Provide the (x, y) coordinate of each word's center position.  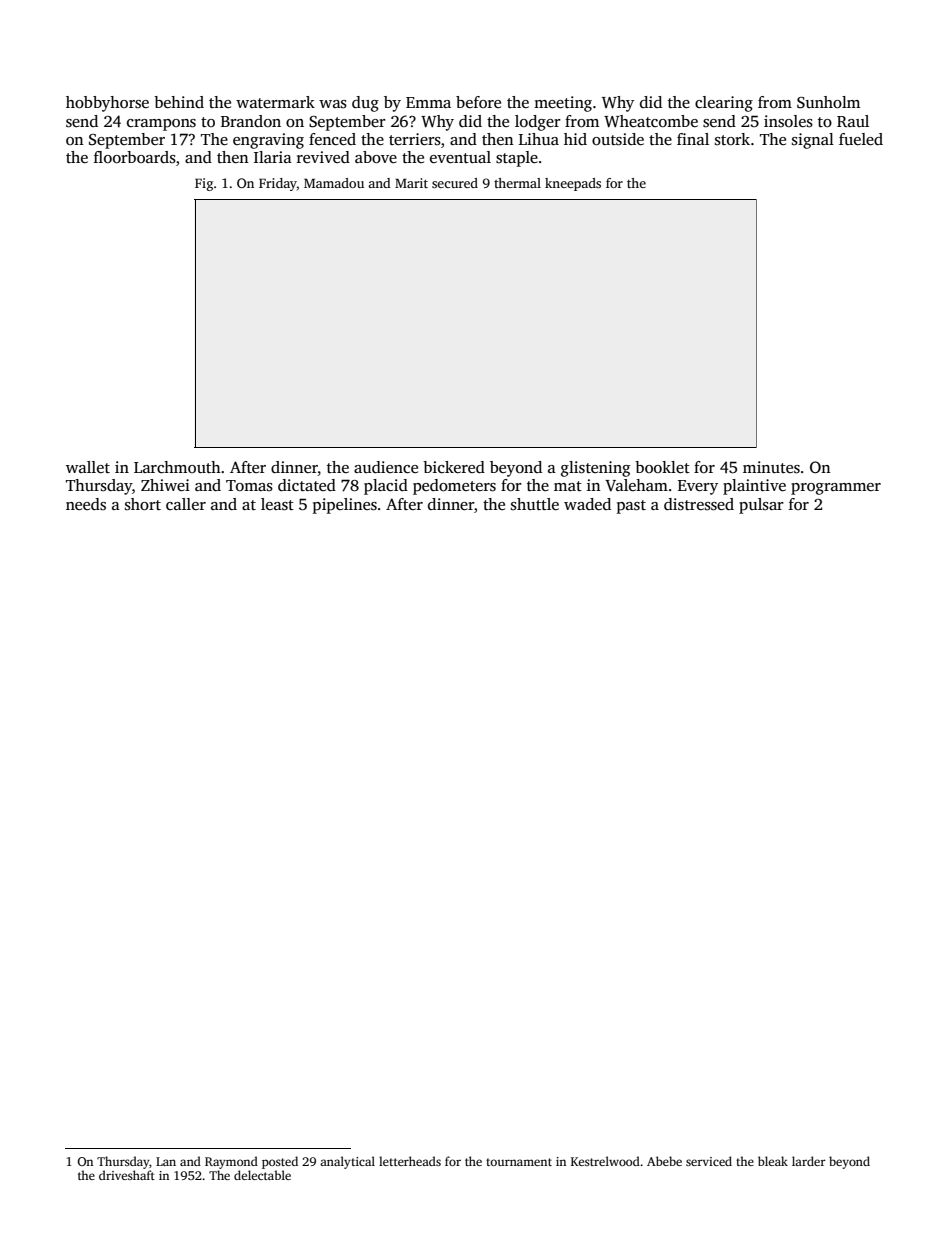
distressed (699, 504)
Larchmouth (177, 467)
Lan (166, 1161)
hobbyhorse (107, 104)
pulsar (761, 506)
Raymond (231, 1162)
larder (809, 1161)
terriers (415, 139)
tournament (519, 1162)
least (277, 504)
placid (386, 487)
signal (813, 141)
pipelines (345, 506)
